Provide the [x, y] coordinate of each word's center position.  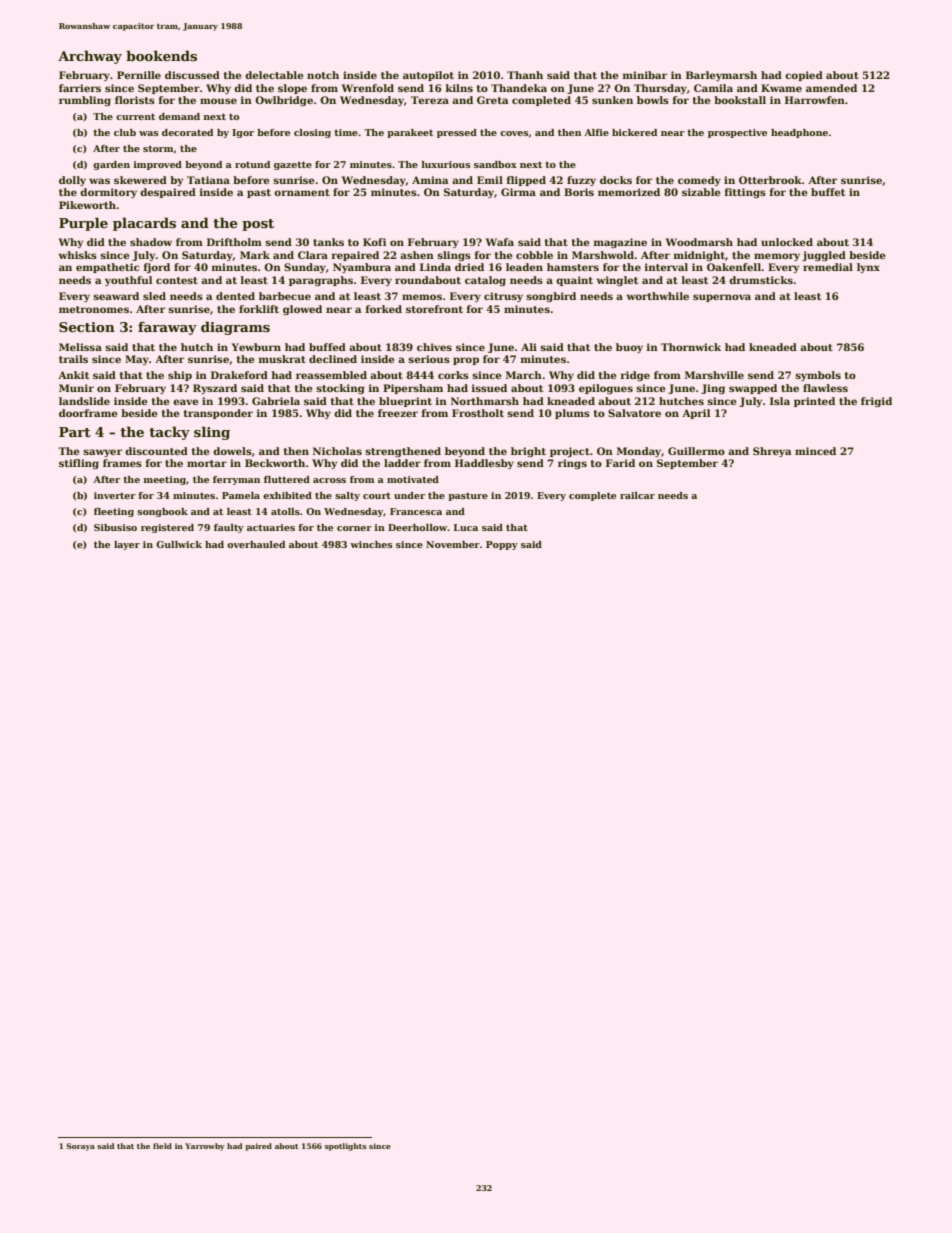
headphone [799, 133]
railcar [637, 495]
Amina [430, 180]
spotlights [345, 1147]
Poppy [502, 545]
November [453, 544]
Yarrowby [205, 1147]
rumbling [85, 101]
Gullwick [179, 544]
